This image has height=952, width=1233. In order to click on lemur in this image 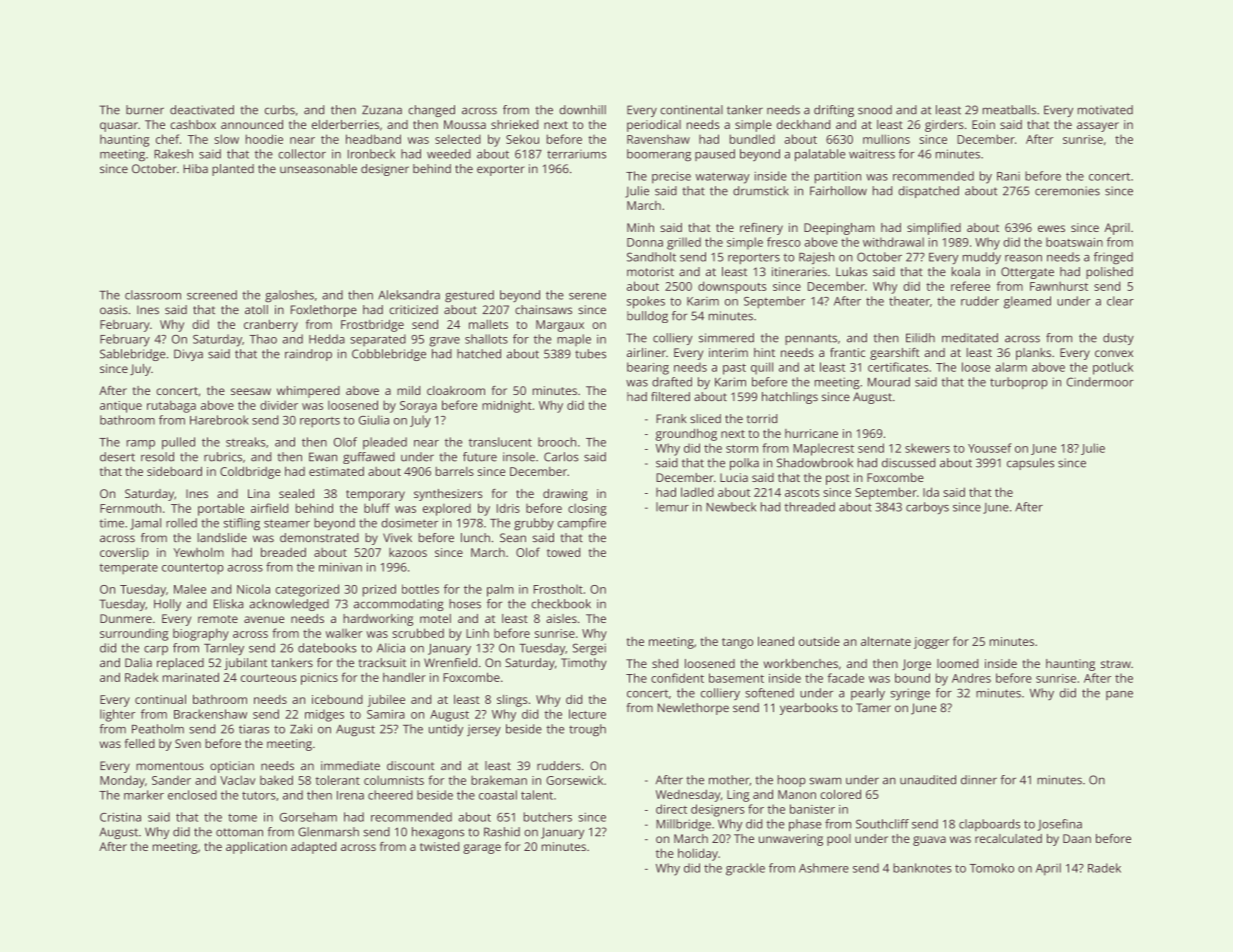, I will do `click(672, 507)`.
